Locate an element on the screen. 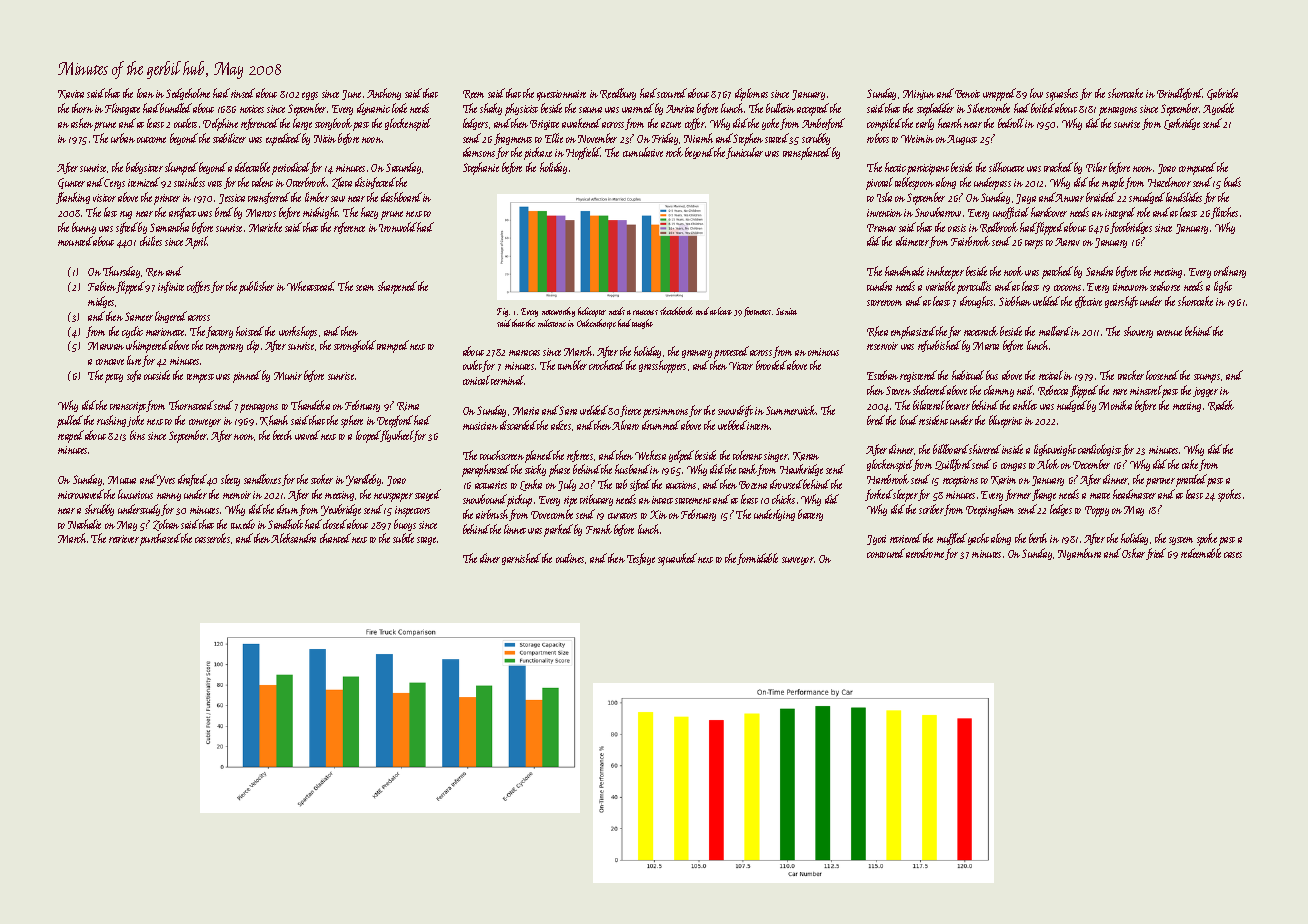 Image resolution: width=1308 pixels, height=924 pixels. Munir is located at coordinates (288, 376).
